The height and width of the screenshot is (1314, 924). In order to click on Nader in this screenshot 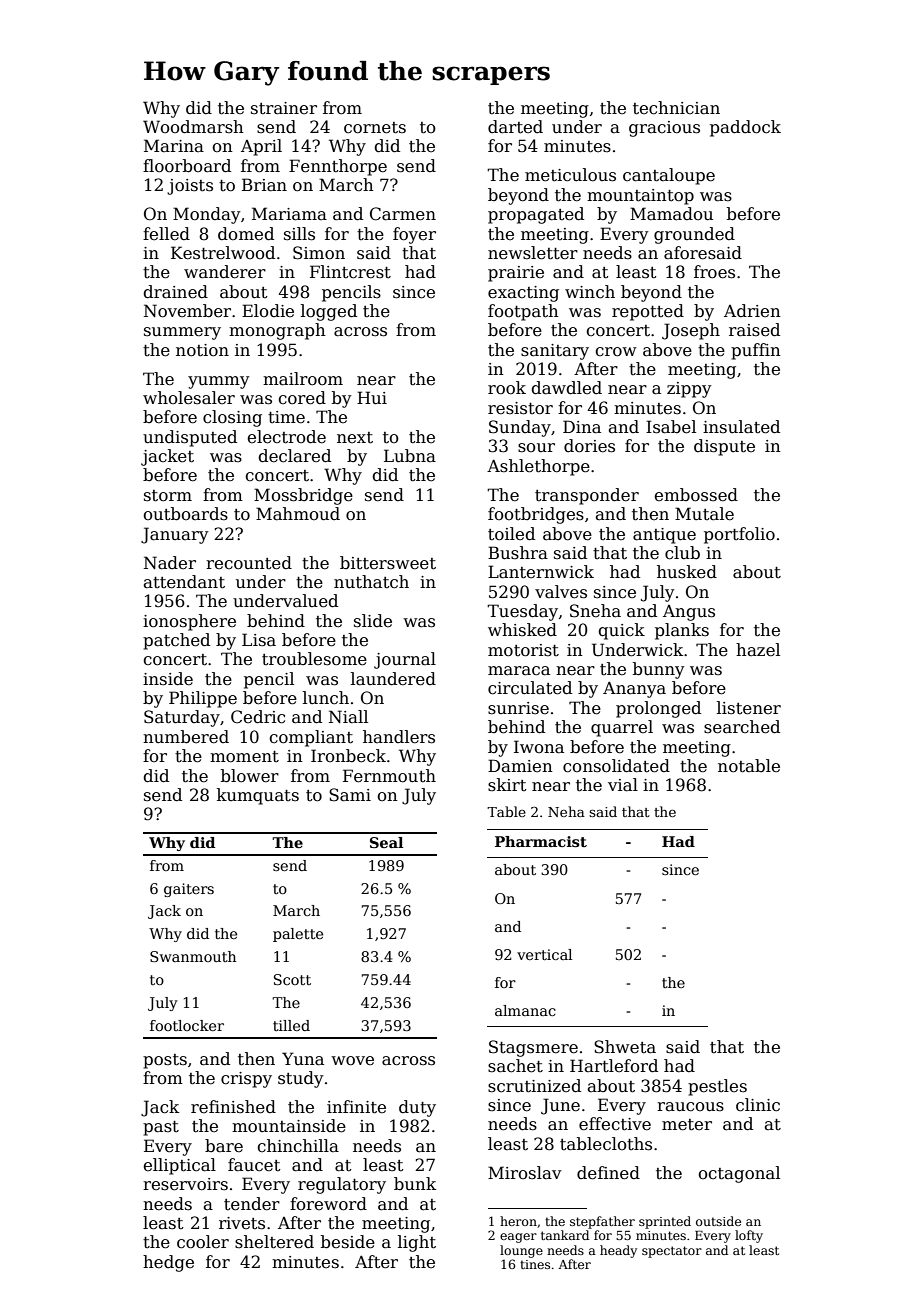, I will do `click(170, 563)`.
